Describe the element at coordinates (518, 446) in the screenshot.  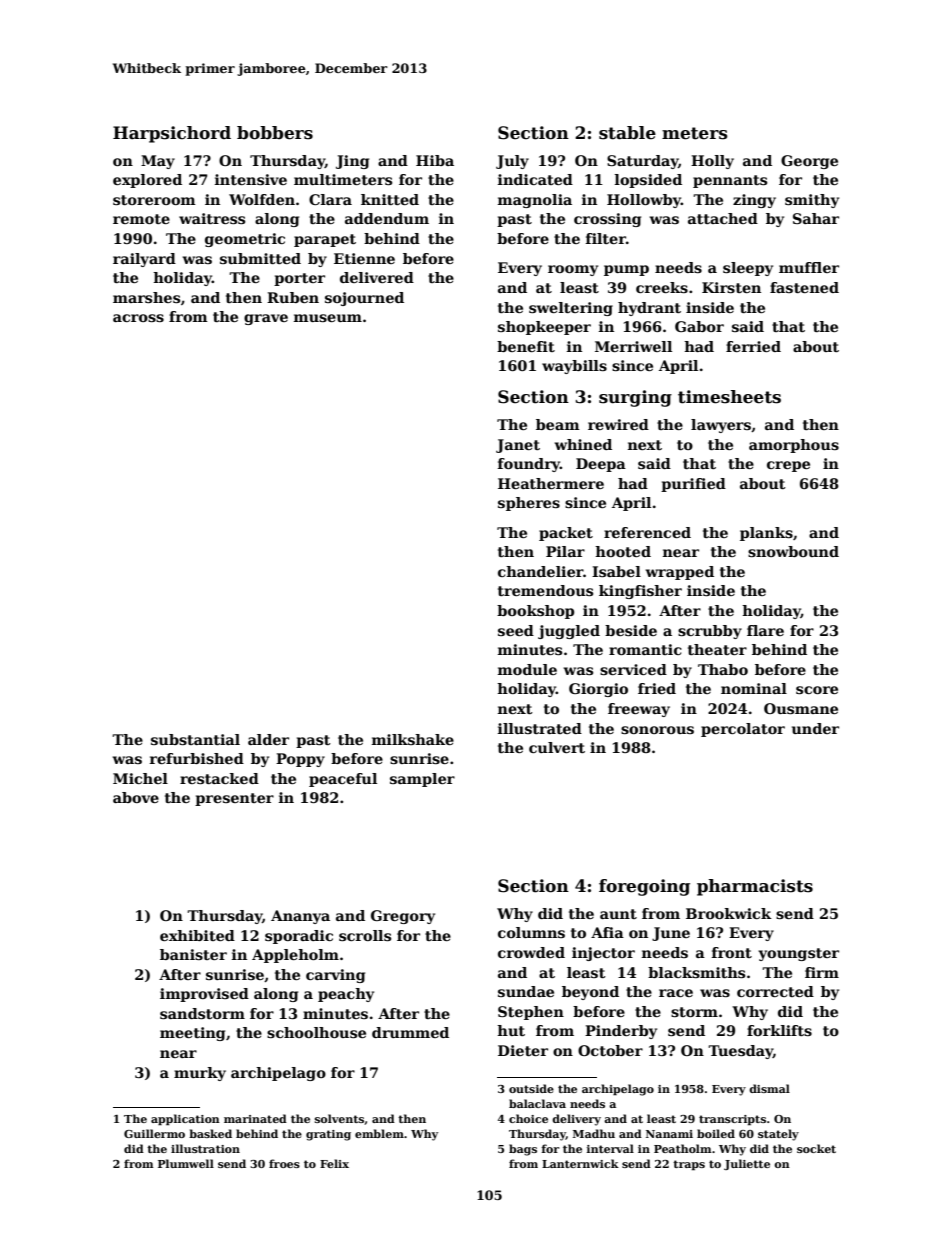
I see `Janet` at that location.
